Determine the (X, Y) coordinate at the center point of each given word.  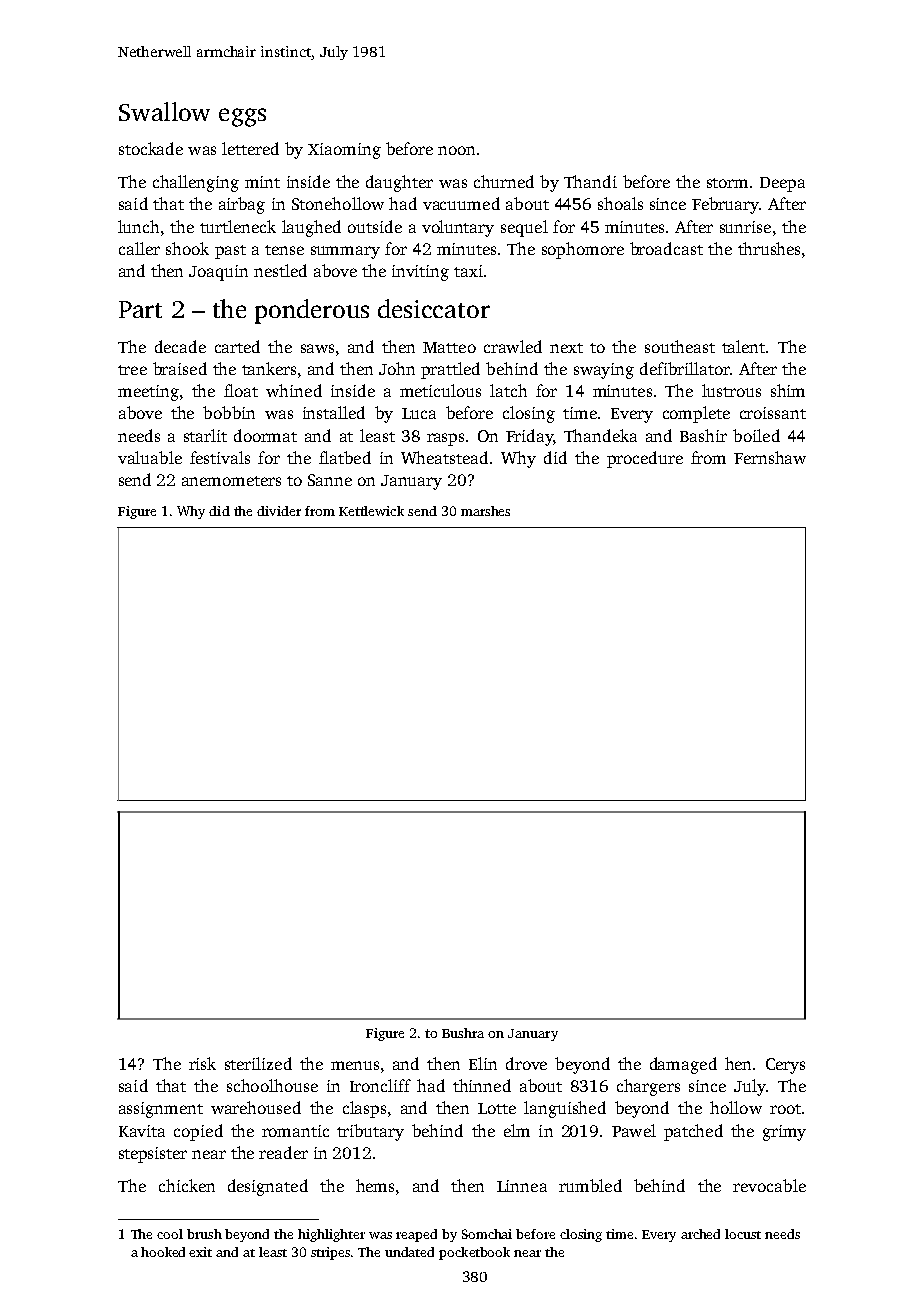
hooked (163, 1252)
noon (456, 150)
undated (409, 1252)
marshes (485, 511)
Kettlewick (371, 511)
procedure (645, 459)
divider (279, 511)
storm (727, 183)
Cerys (785, 1066)
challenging (196, 183)
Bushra (463, 1033)
